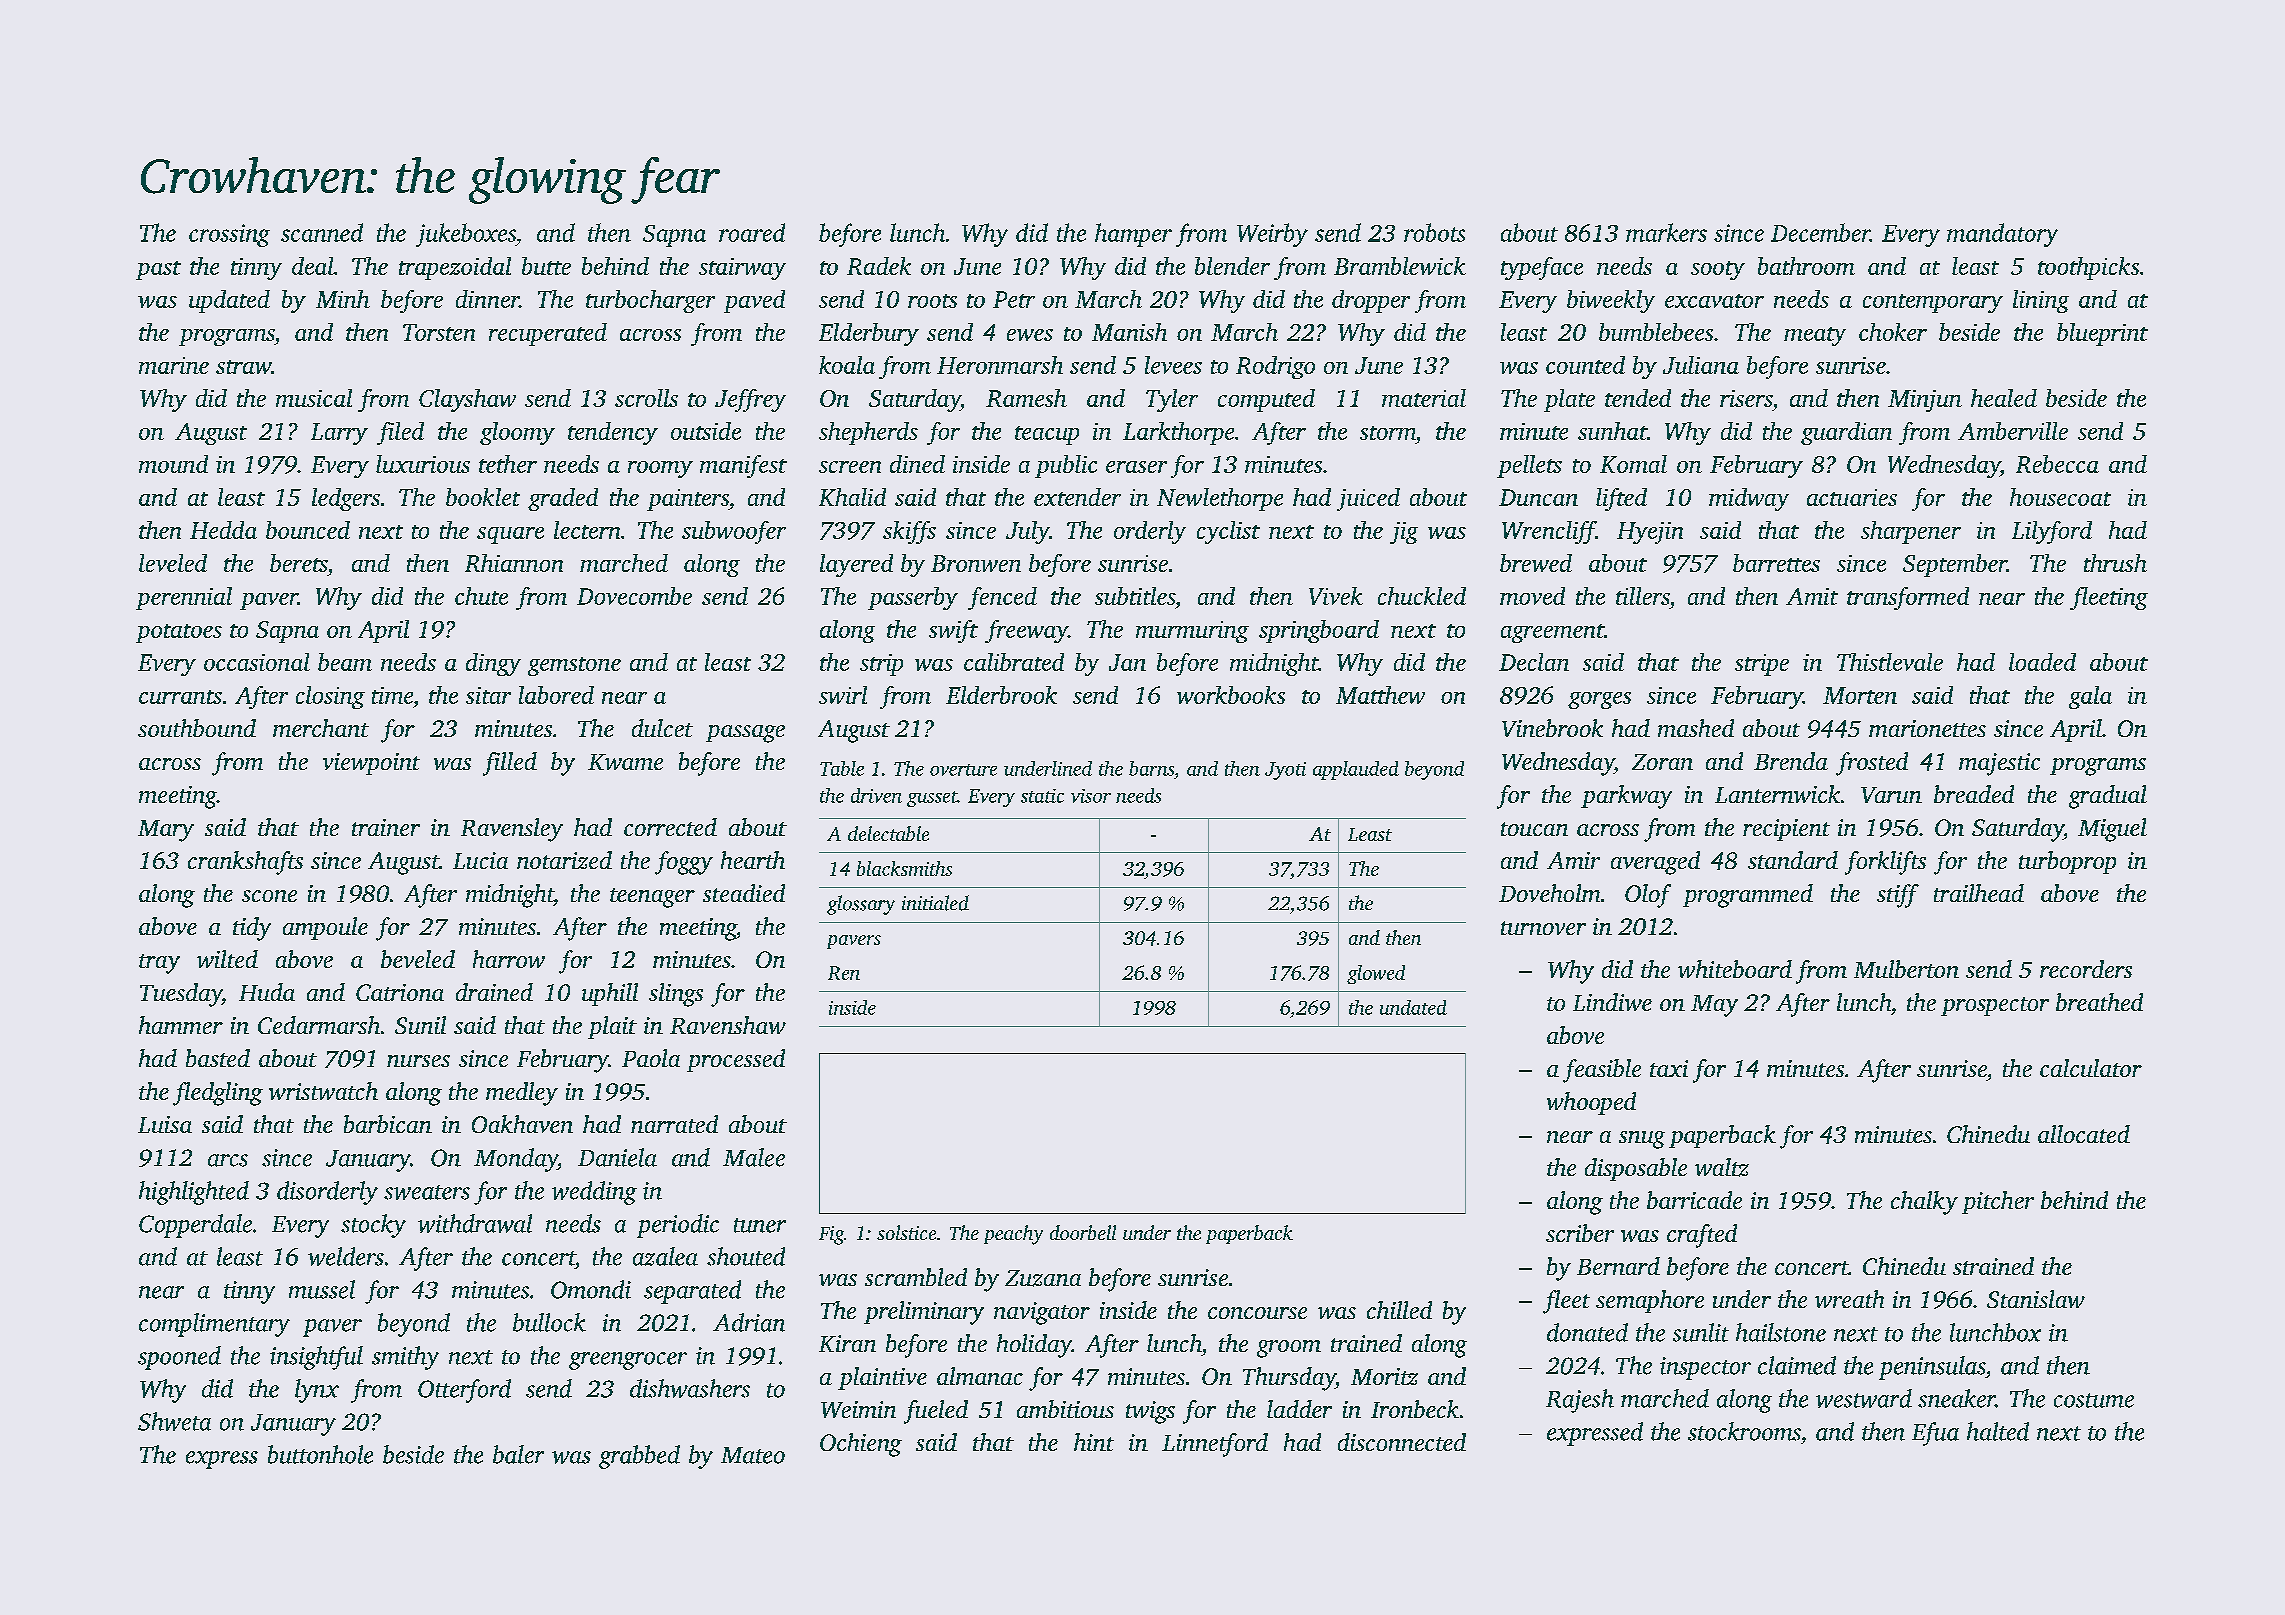 The width and height of the screenshot is (2285, 1615). I want to click on subtitles, so click(1135, 596).
